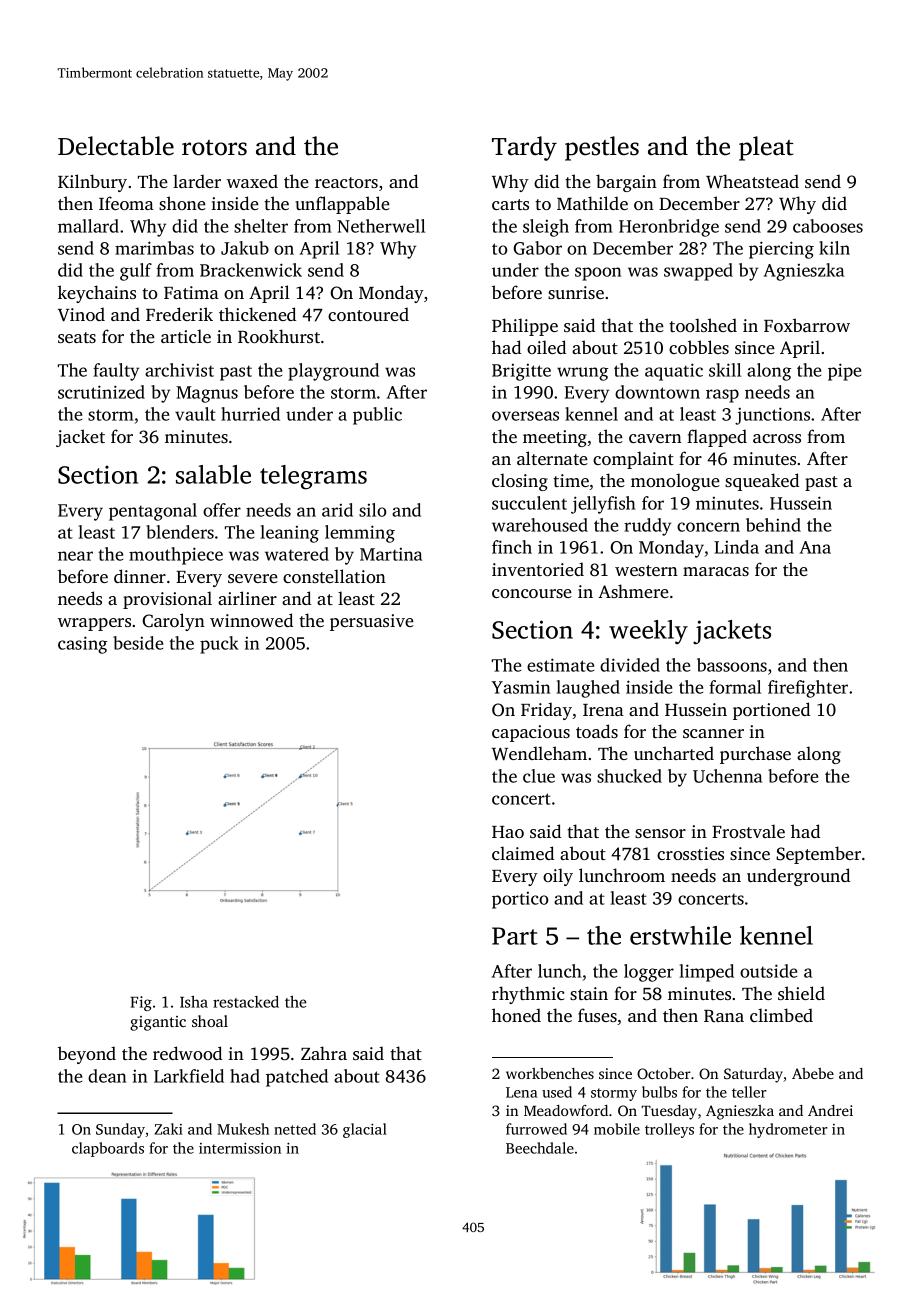  Describe the element at coordinates (214, 148) in the image. I see `rotors` at that location.
